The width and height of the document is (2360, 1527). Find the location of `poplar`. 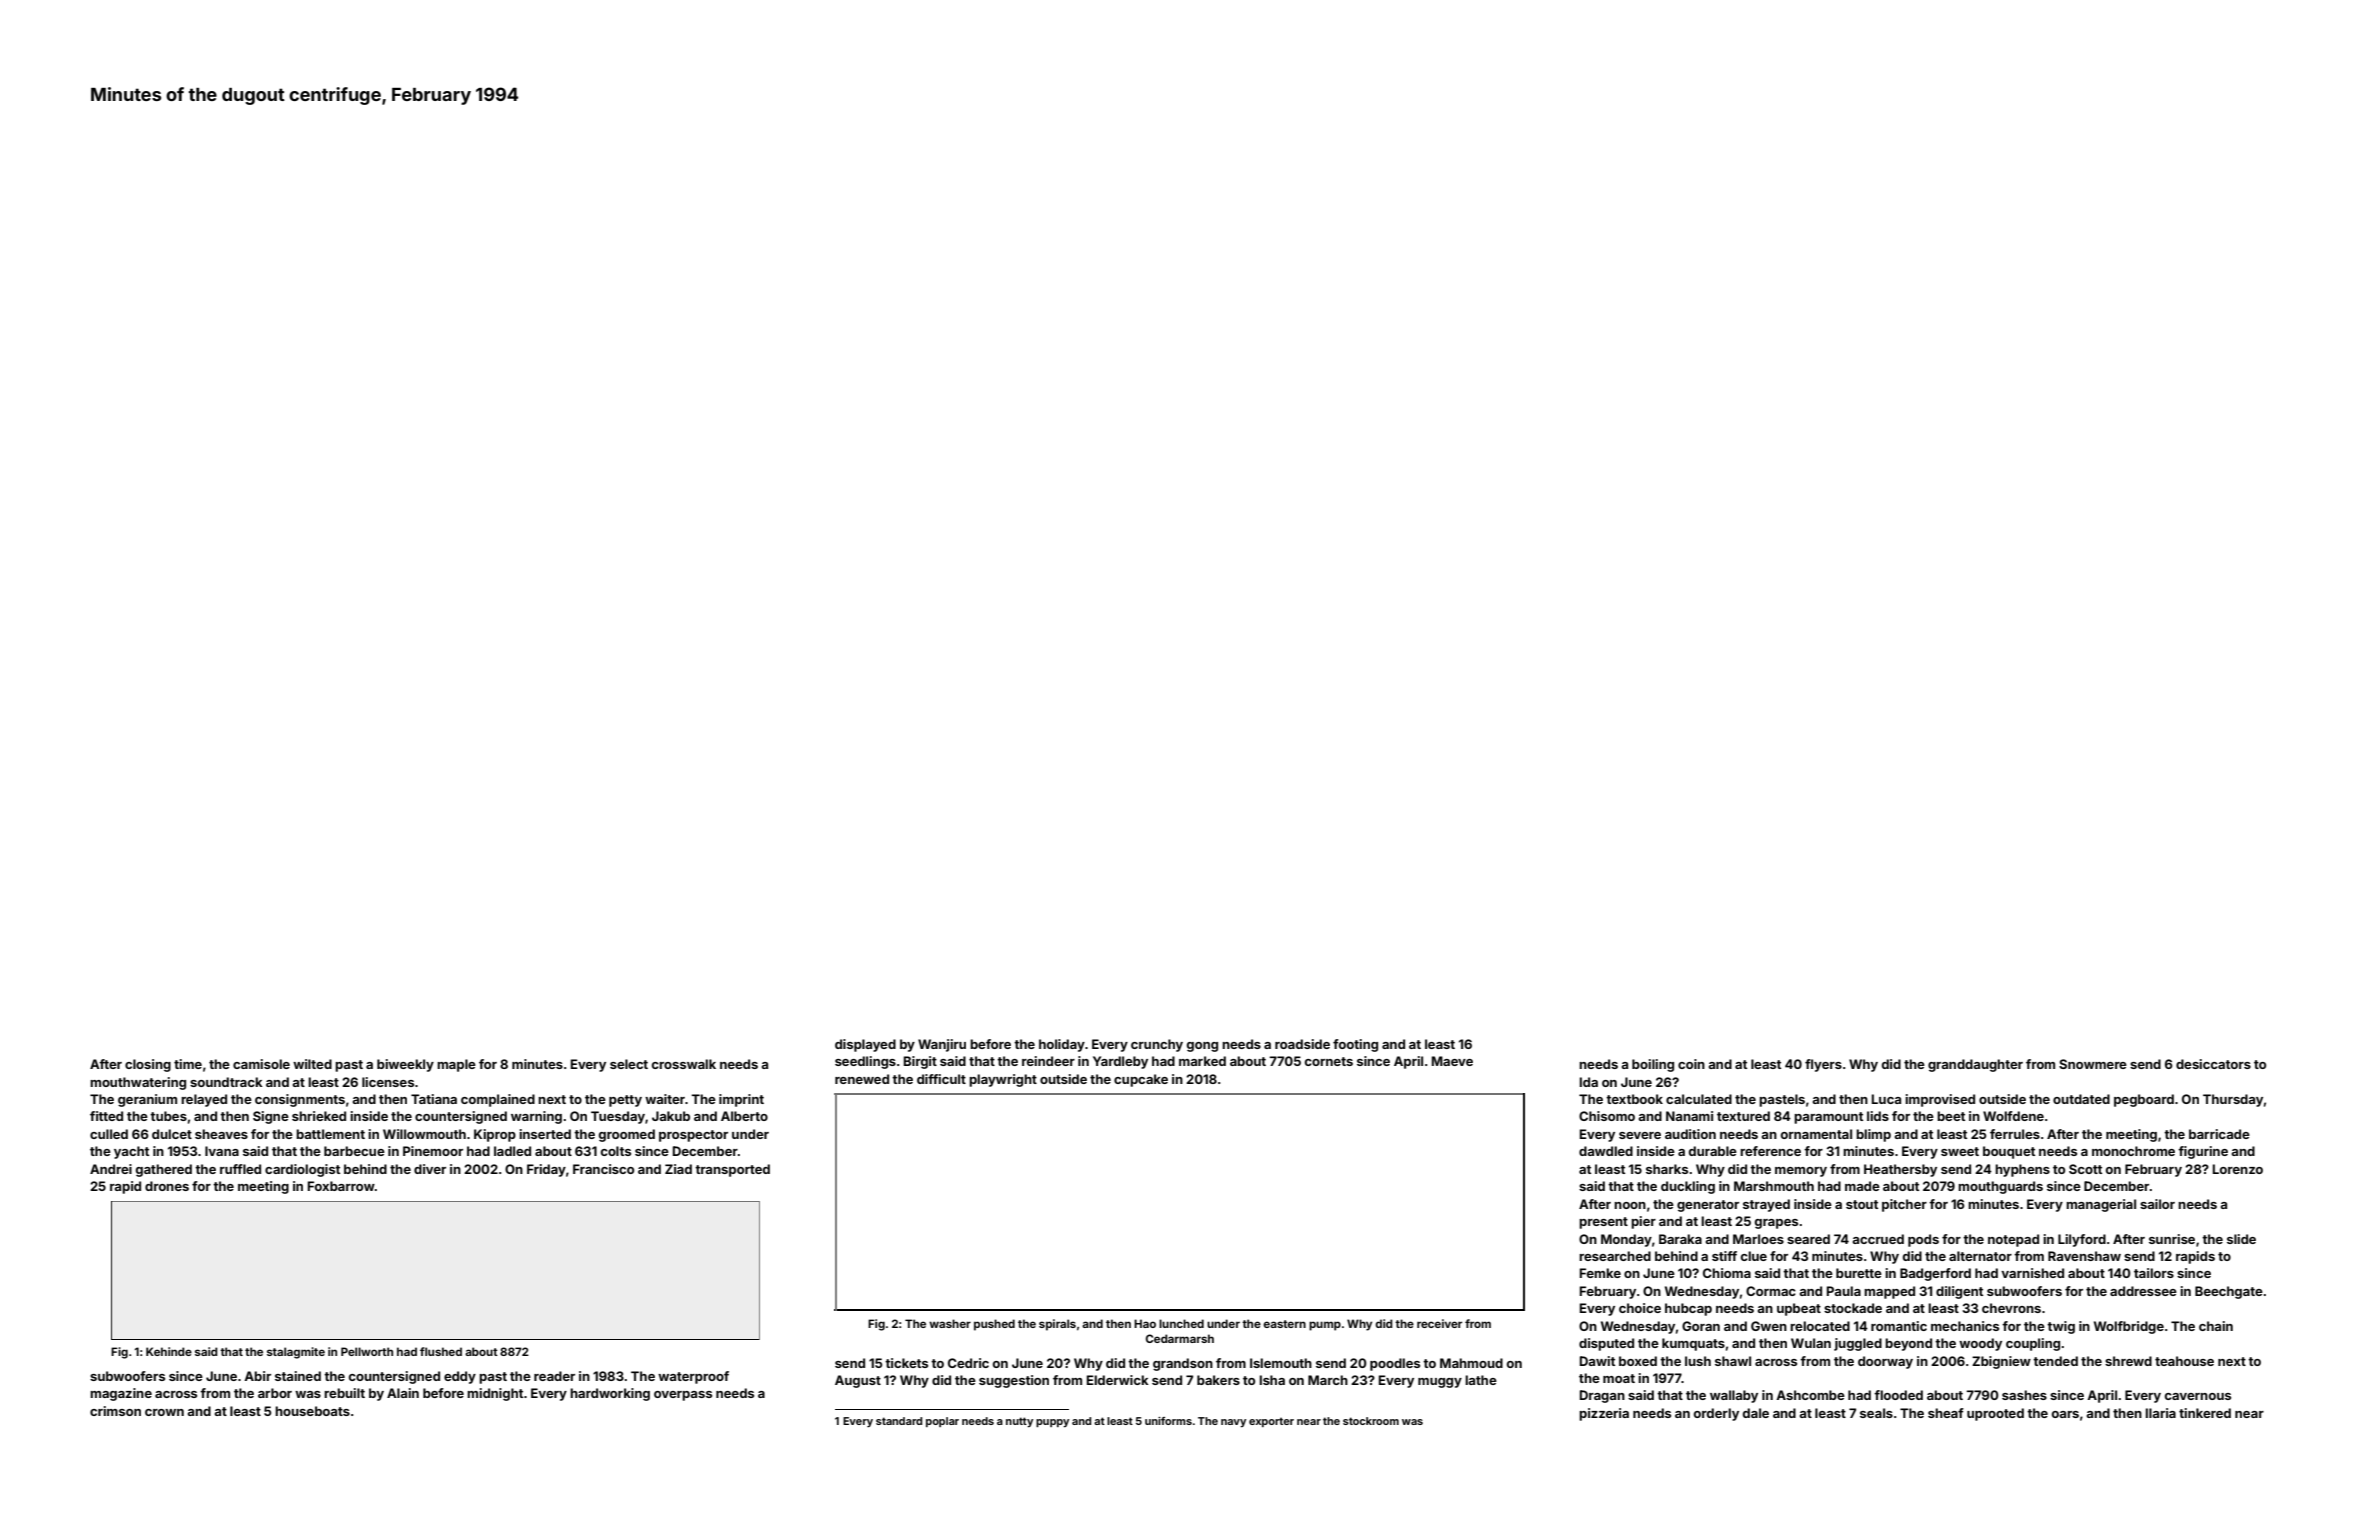

poplar is located at coordinates (942, 1422).
